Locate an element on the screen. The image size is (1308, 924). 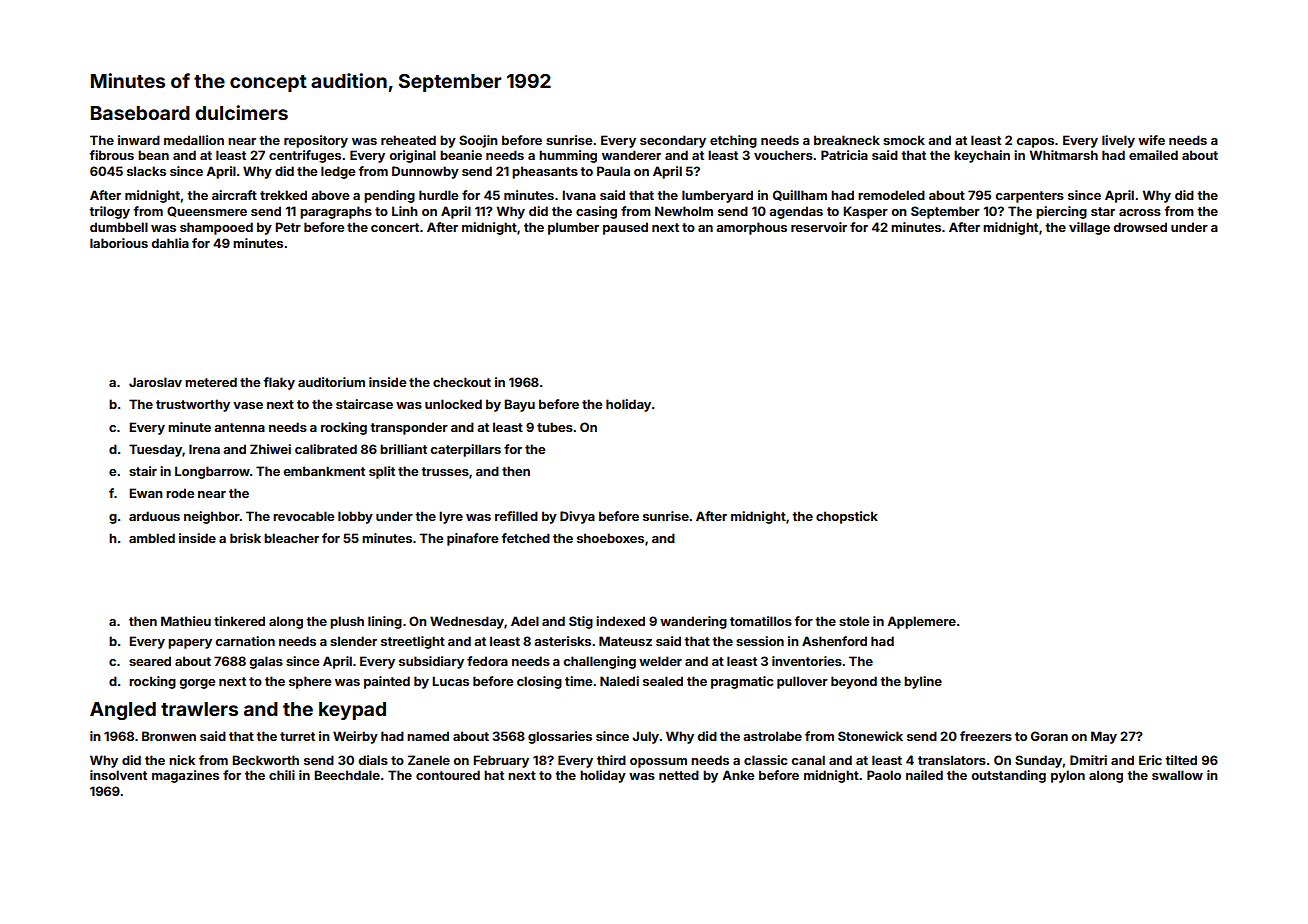
plumber is located at coordinates (573, 228).
